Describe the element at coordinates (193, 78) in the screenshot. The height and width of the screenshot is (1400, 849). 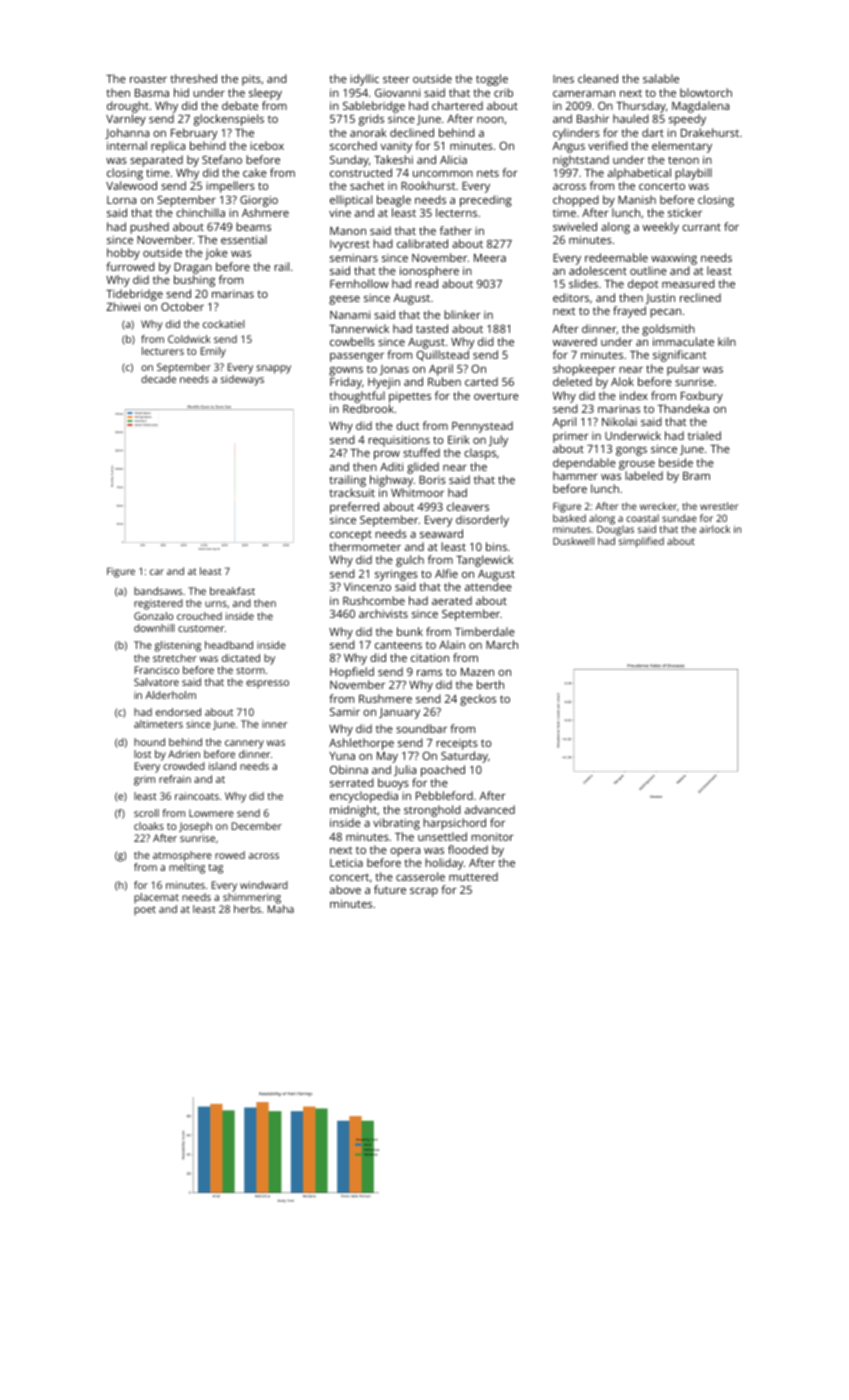
I see `threshed` at that location.
